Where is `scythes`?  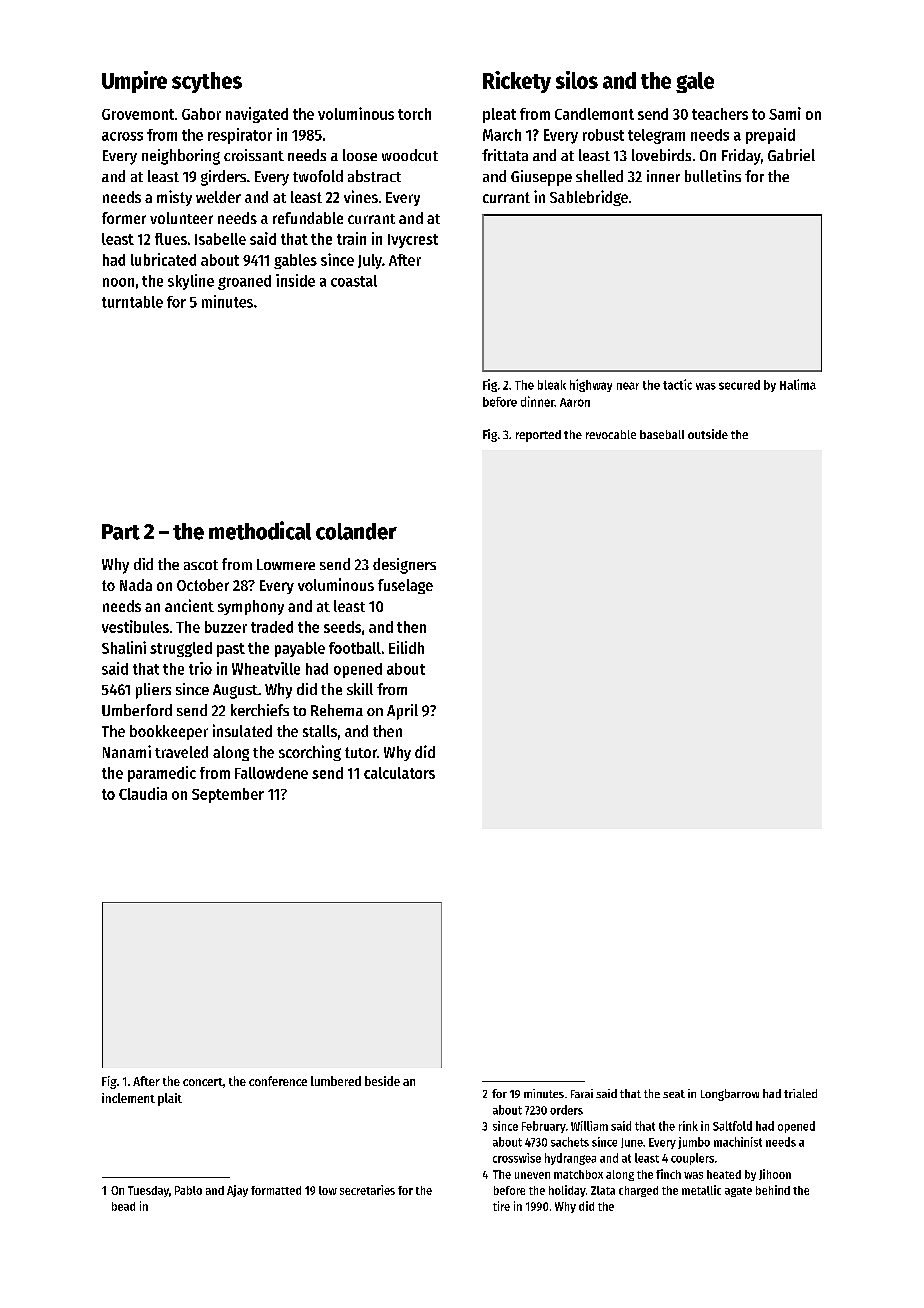 scythes is located at coordinates (207, 82).
